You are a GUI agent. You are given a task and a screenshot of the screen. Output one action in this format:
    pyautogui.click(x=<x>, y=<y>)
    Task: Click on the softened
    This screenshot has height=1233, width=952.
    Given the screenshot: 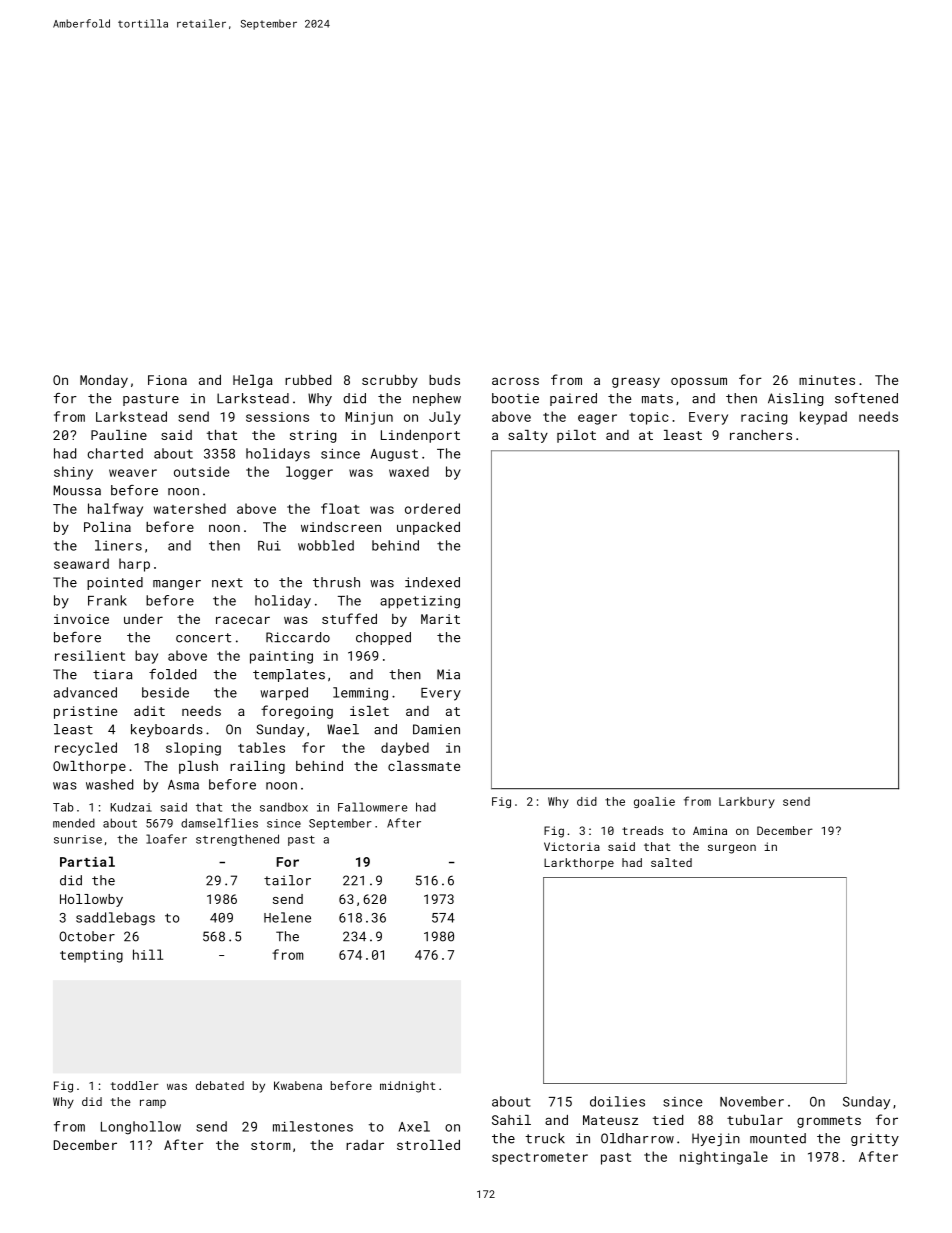 What is the action you would take?
    pyautogui.click(x=866, y=398)
